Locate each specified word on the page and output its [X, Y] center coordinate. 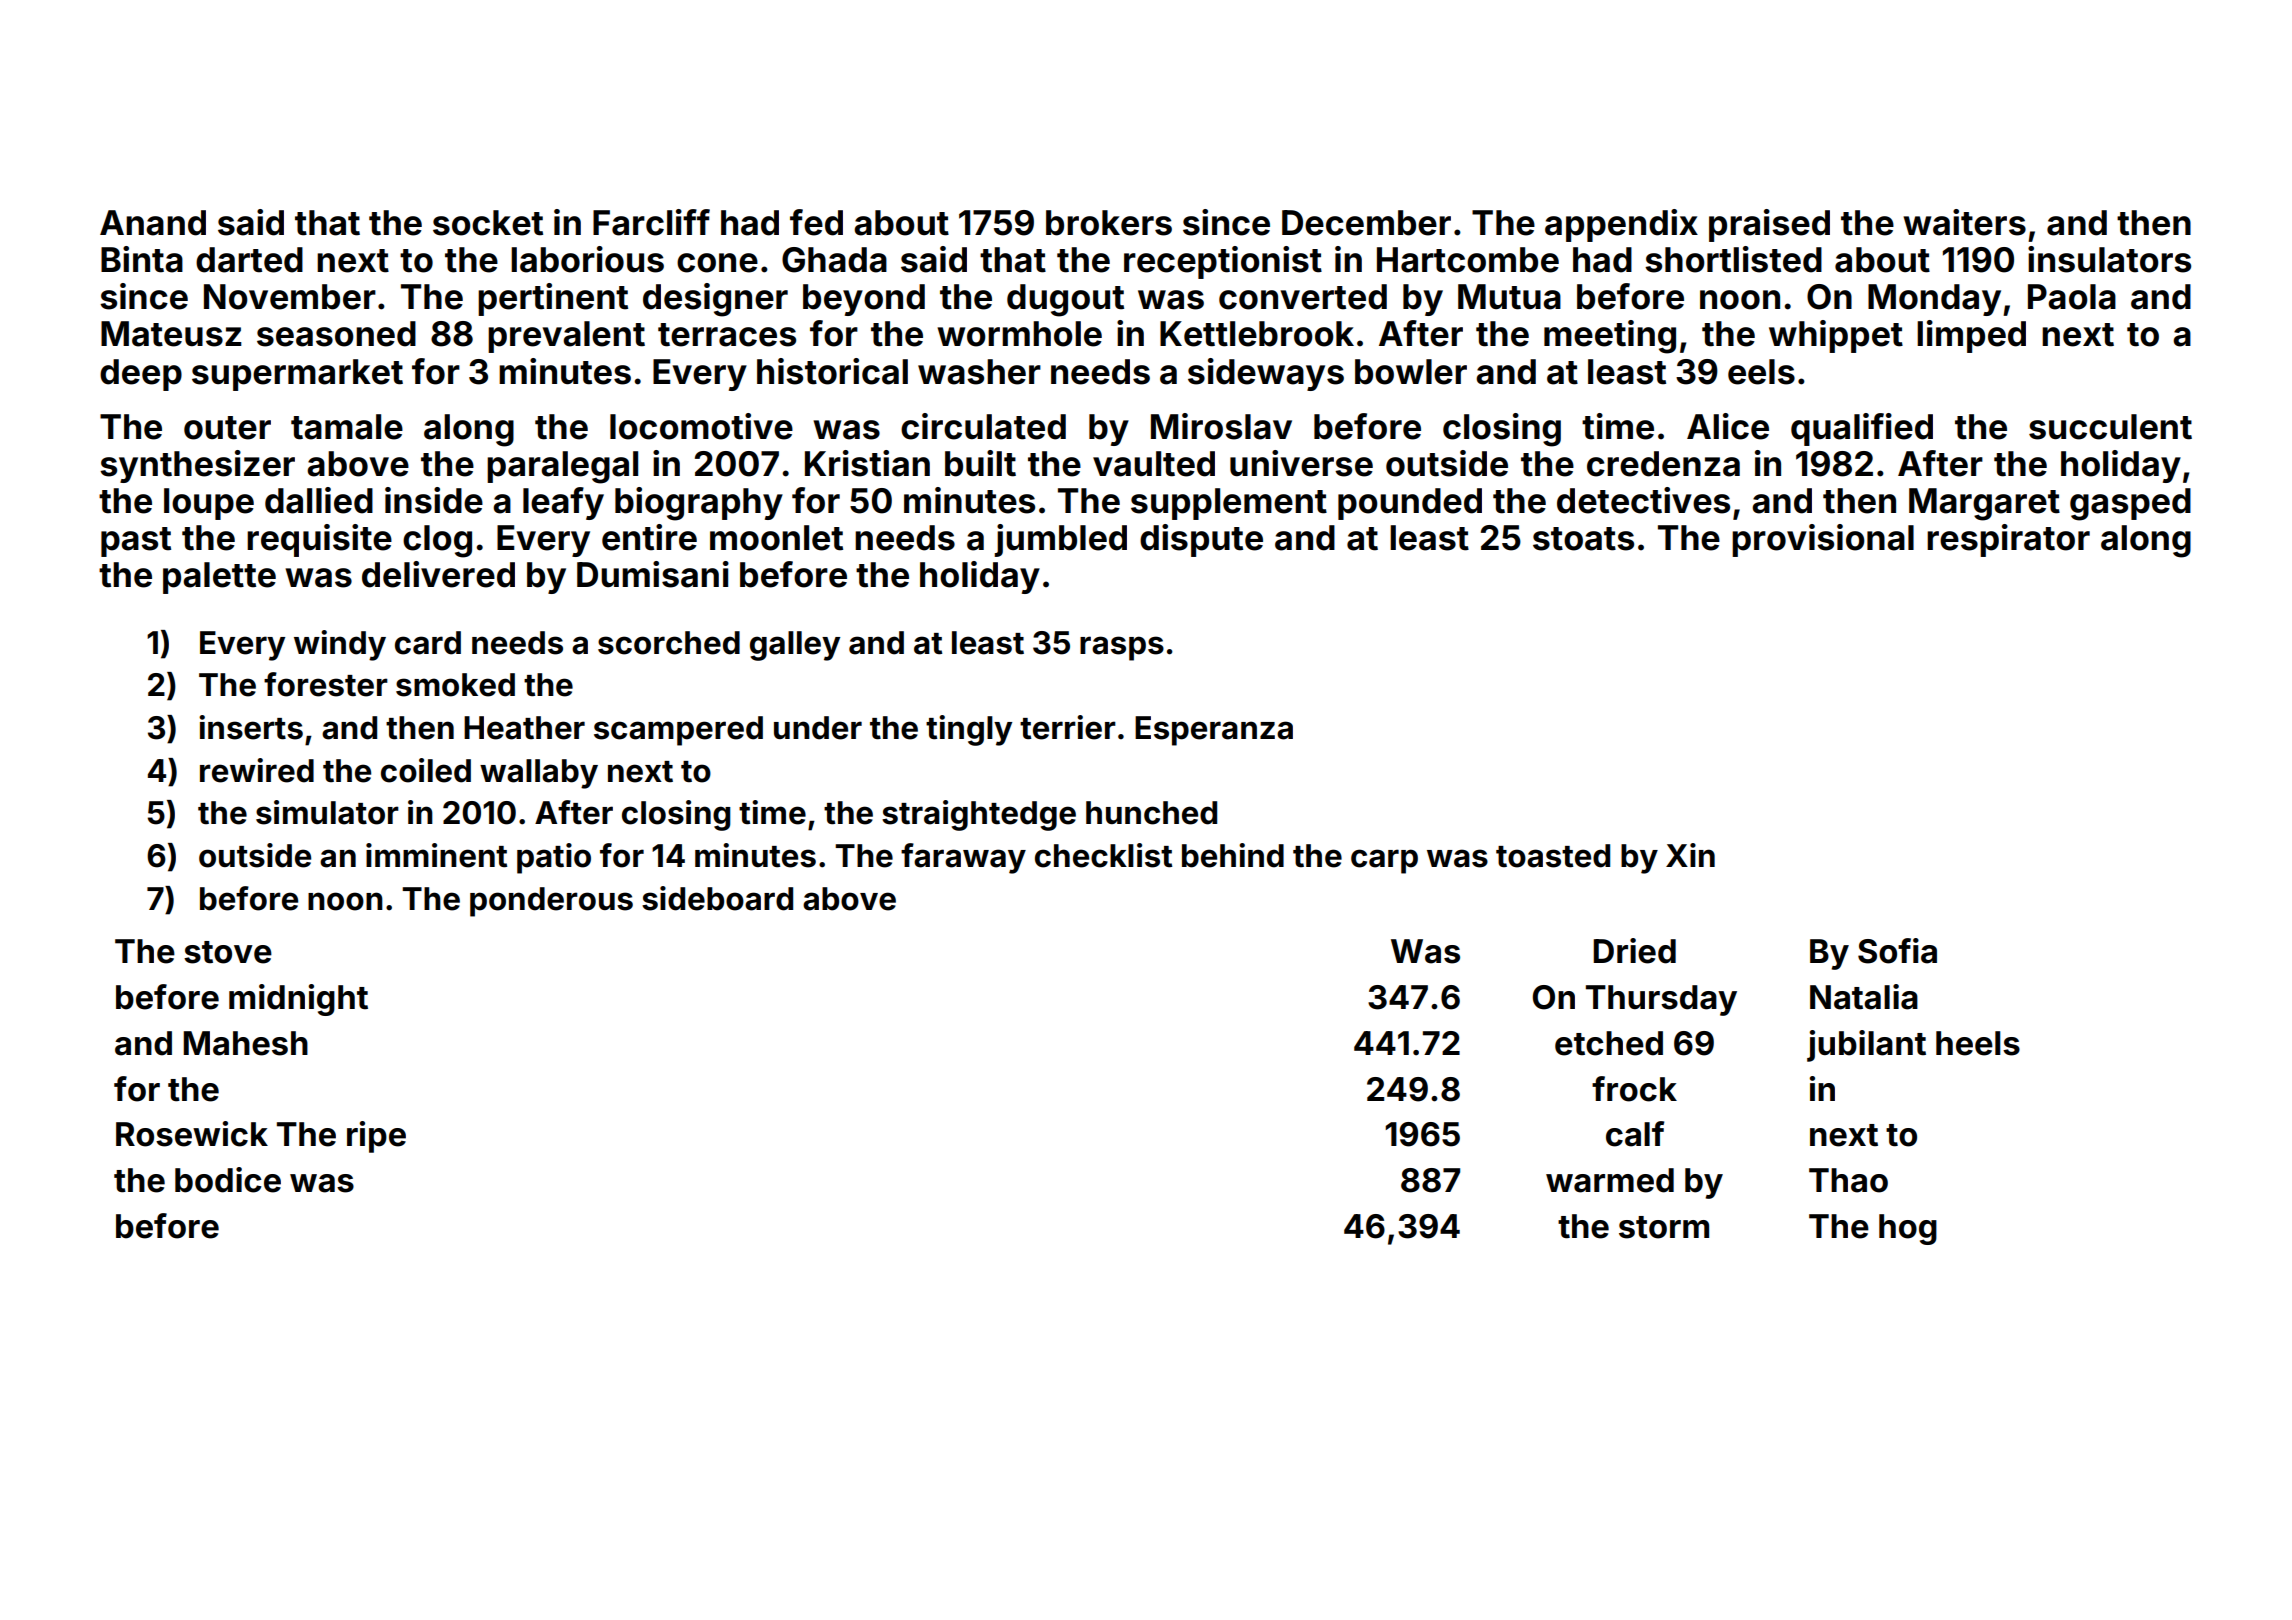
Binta [142, 259]
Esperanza [1214, 731]
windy [340, 645]
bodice [228, 1180]
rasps [1122, 648]
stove [228, 952]
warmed [1610, 1180]
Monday [1934, 300]
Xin [1690, 855]
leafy [563, 503]
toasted [1553, 856]
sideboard [717, 898]
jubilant [1866, 1046]
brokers [1109, 223]
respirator [2008, 540]
